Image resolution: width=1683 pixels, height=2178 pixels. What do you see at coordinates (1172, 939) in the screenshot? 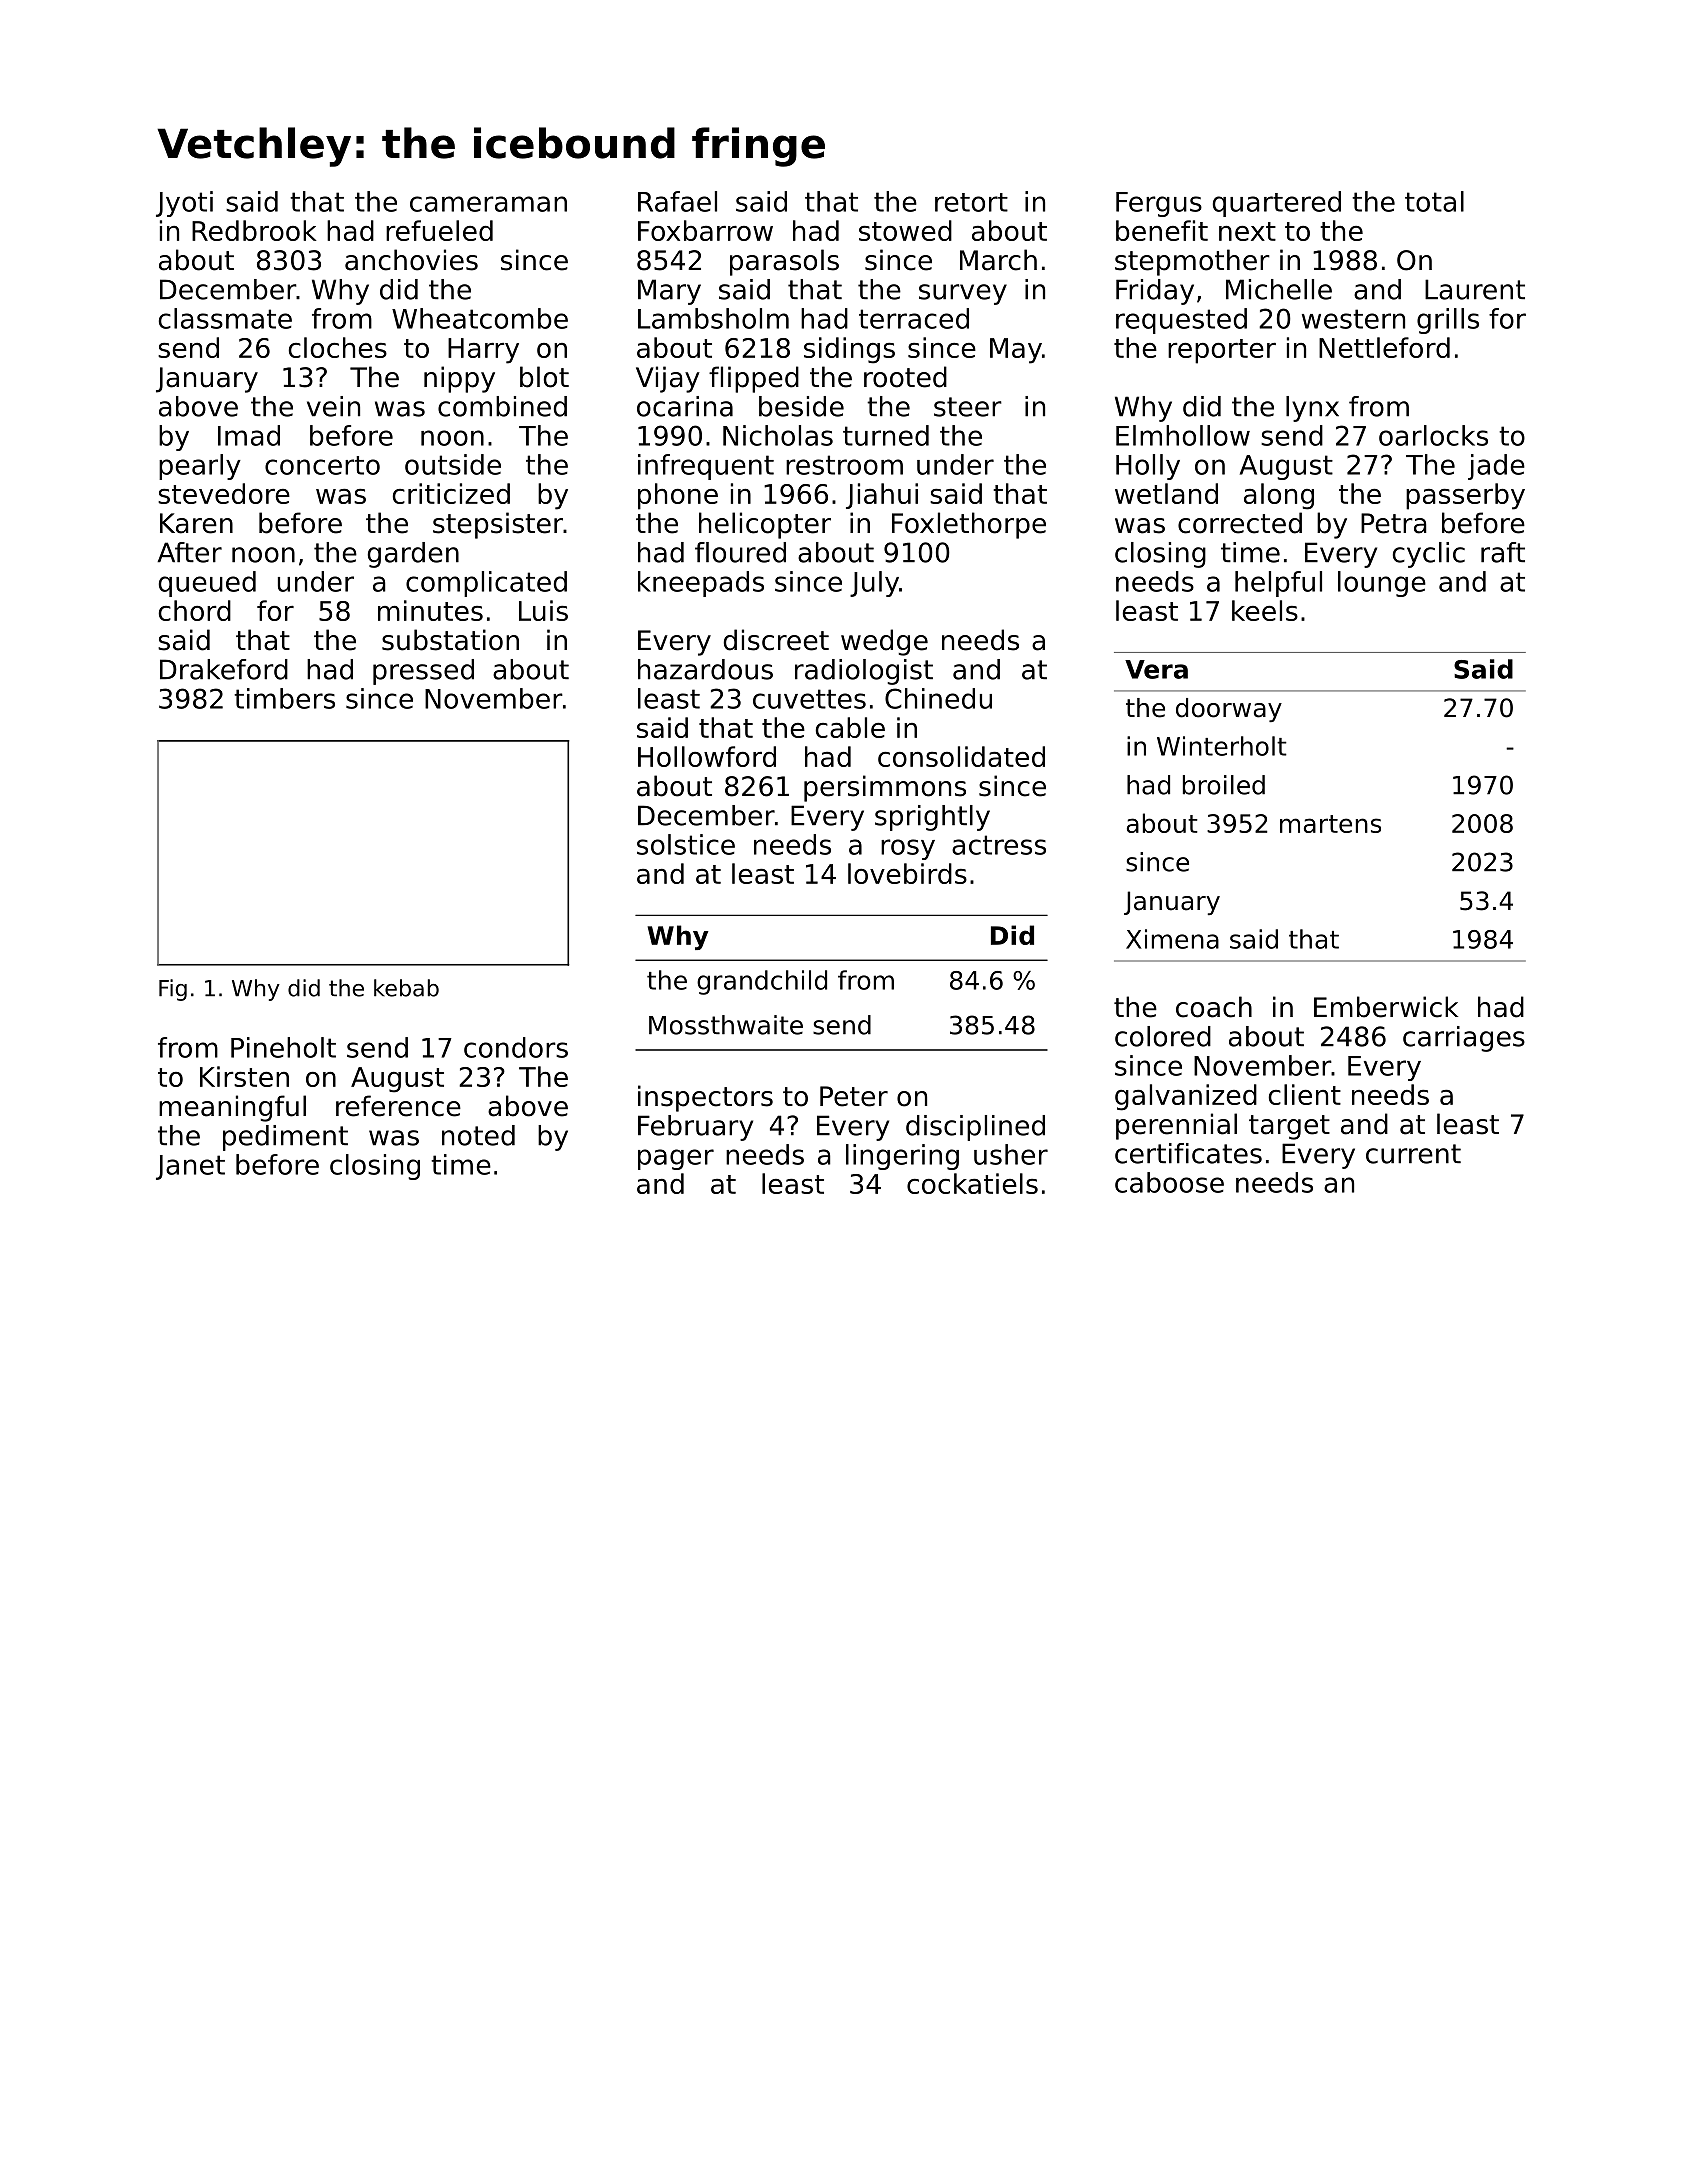
I see `Ximena` at bounding box center [1172, 939].
